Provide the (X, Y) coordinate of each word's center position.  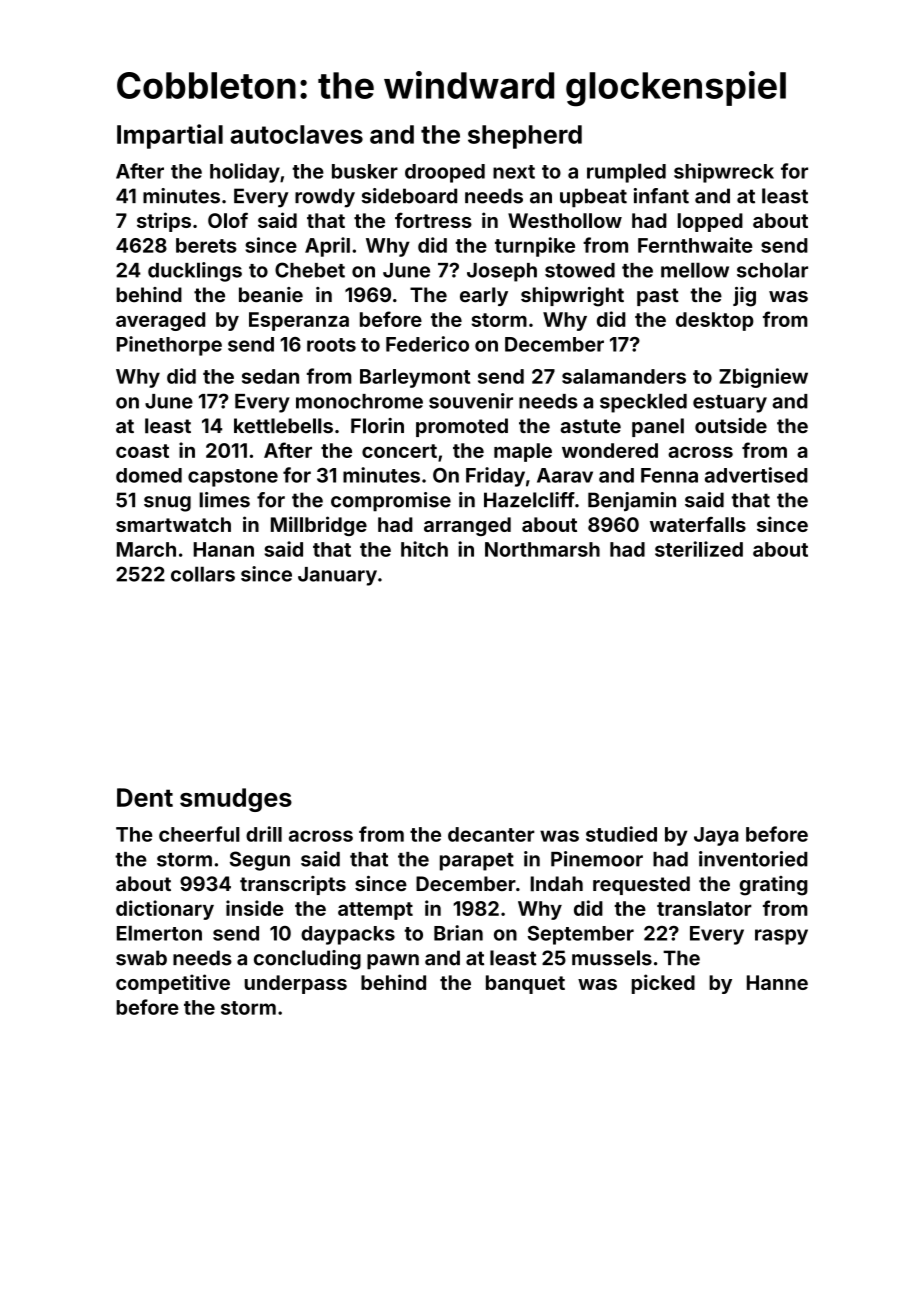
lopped (710, 222)
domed (149, 475)
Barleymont (415, 378)
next (514, 172)
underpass (296, 984)
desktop (715, 321)
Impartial (170, 136)
